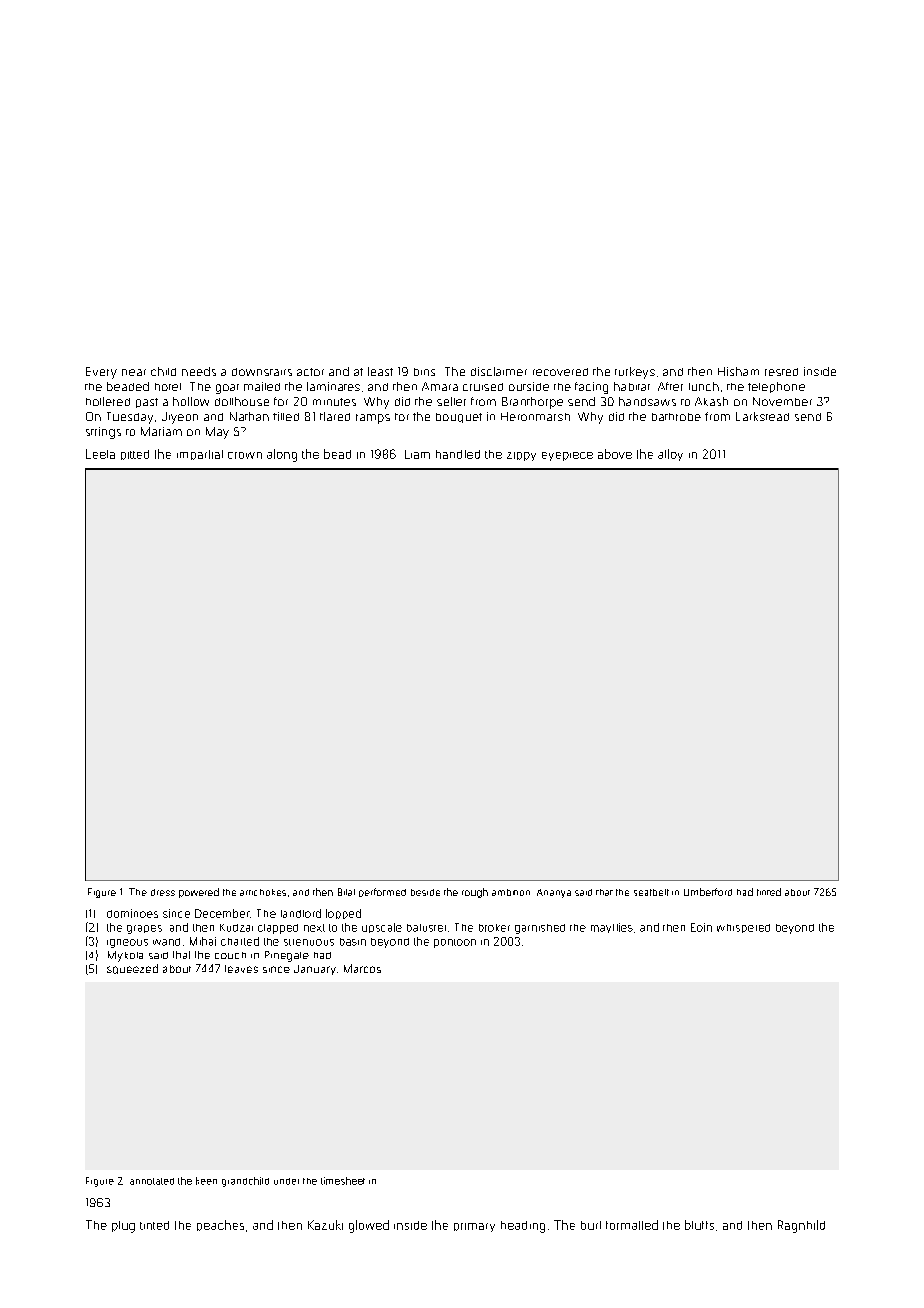  What do you see at coordinates (670, 455) in the screenshot?
I see `alloy` at bounding box center [670, 455].
